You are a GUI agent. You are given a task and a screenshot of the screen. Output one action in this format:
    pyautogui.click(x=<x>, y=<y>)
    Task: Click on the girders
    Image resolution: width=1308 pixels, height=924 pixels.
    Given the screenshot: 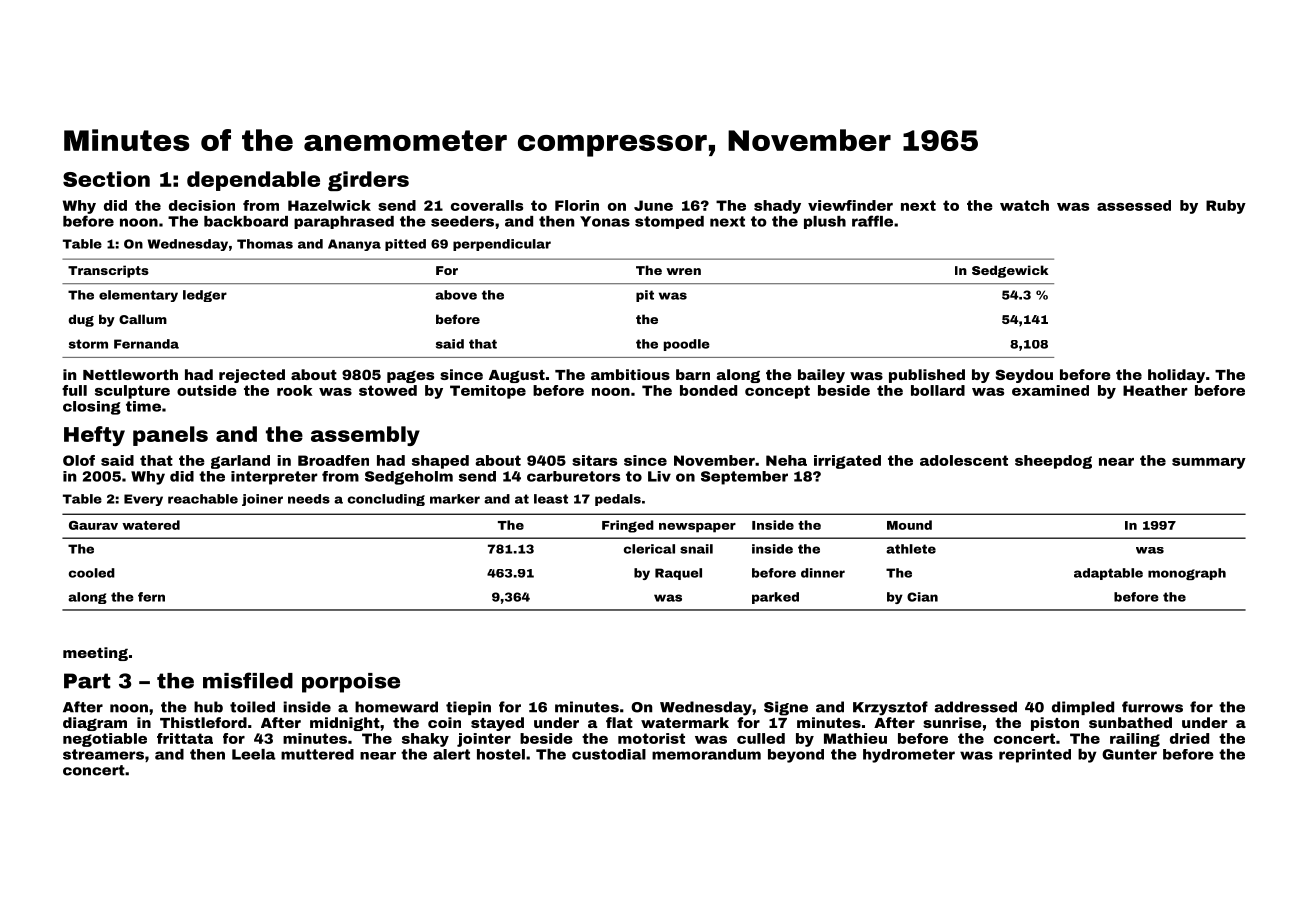 What is the action you would take?
    pyautogui.click(x=368, y=181)
